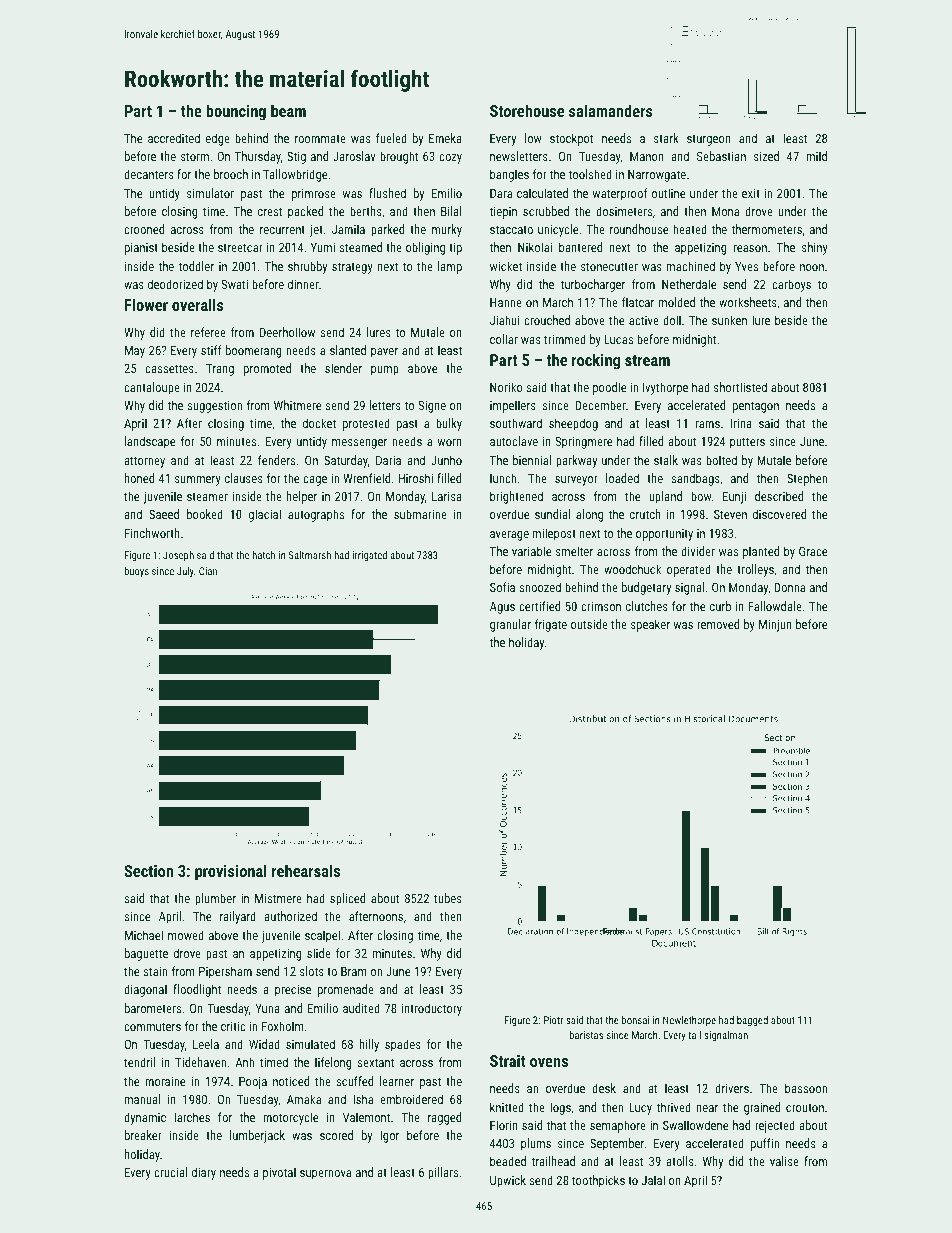  I want to click on decanters, so click(149, 174).
